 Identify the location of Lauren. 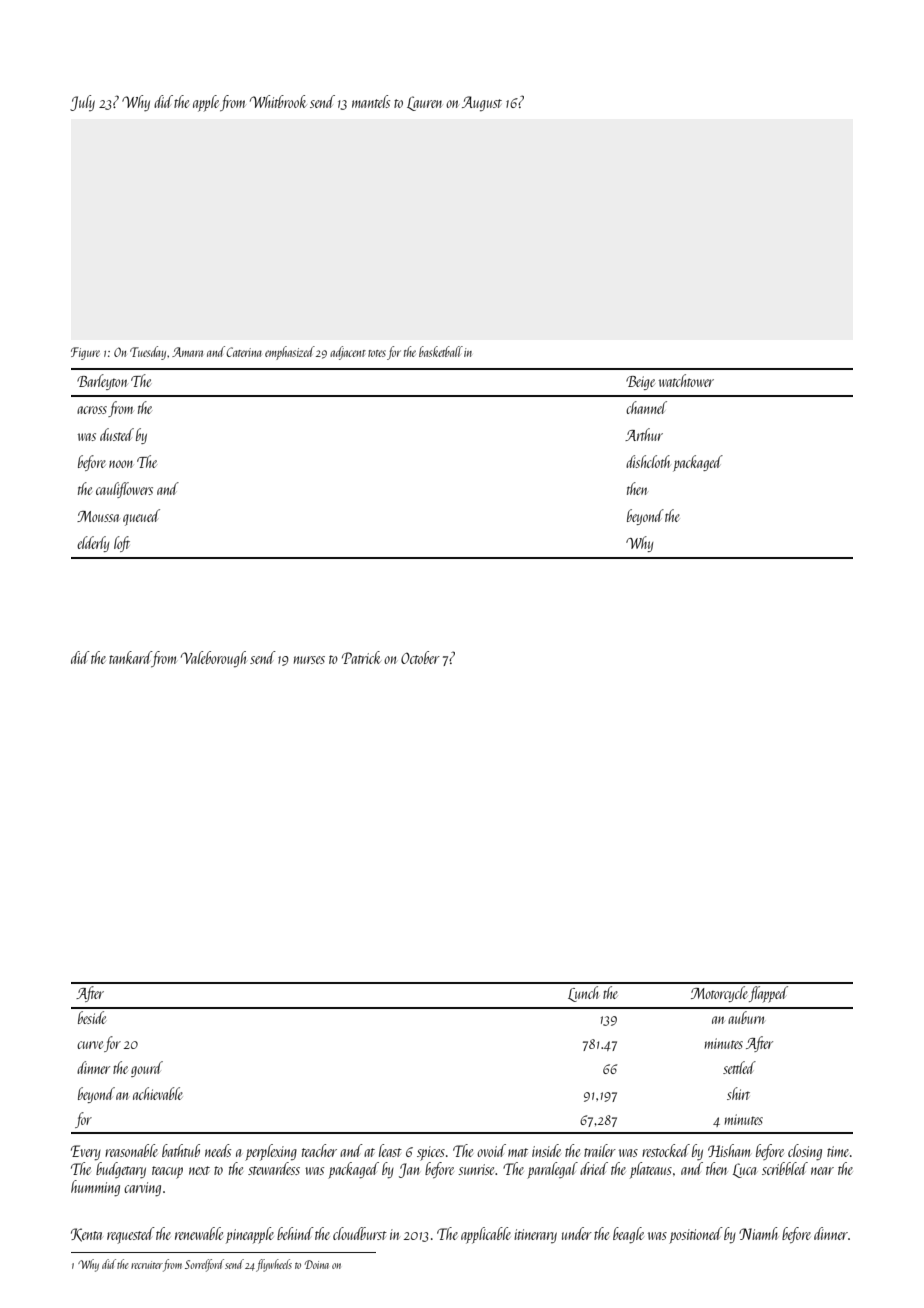
(424, 103).
